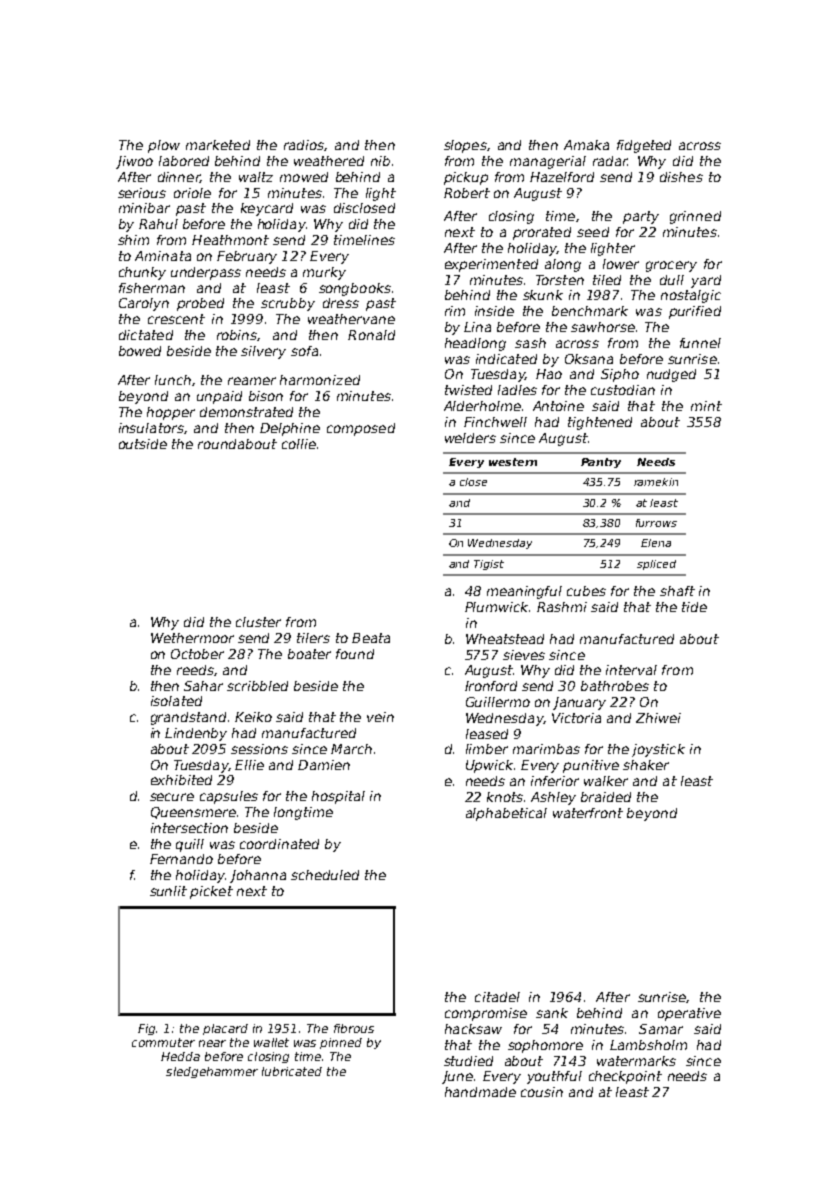  I want to click on shim, so click(133, 240).
